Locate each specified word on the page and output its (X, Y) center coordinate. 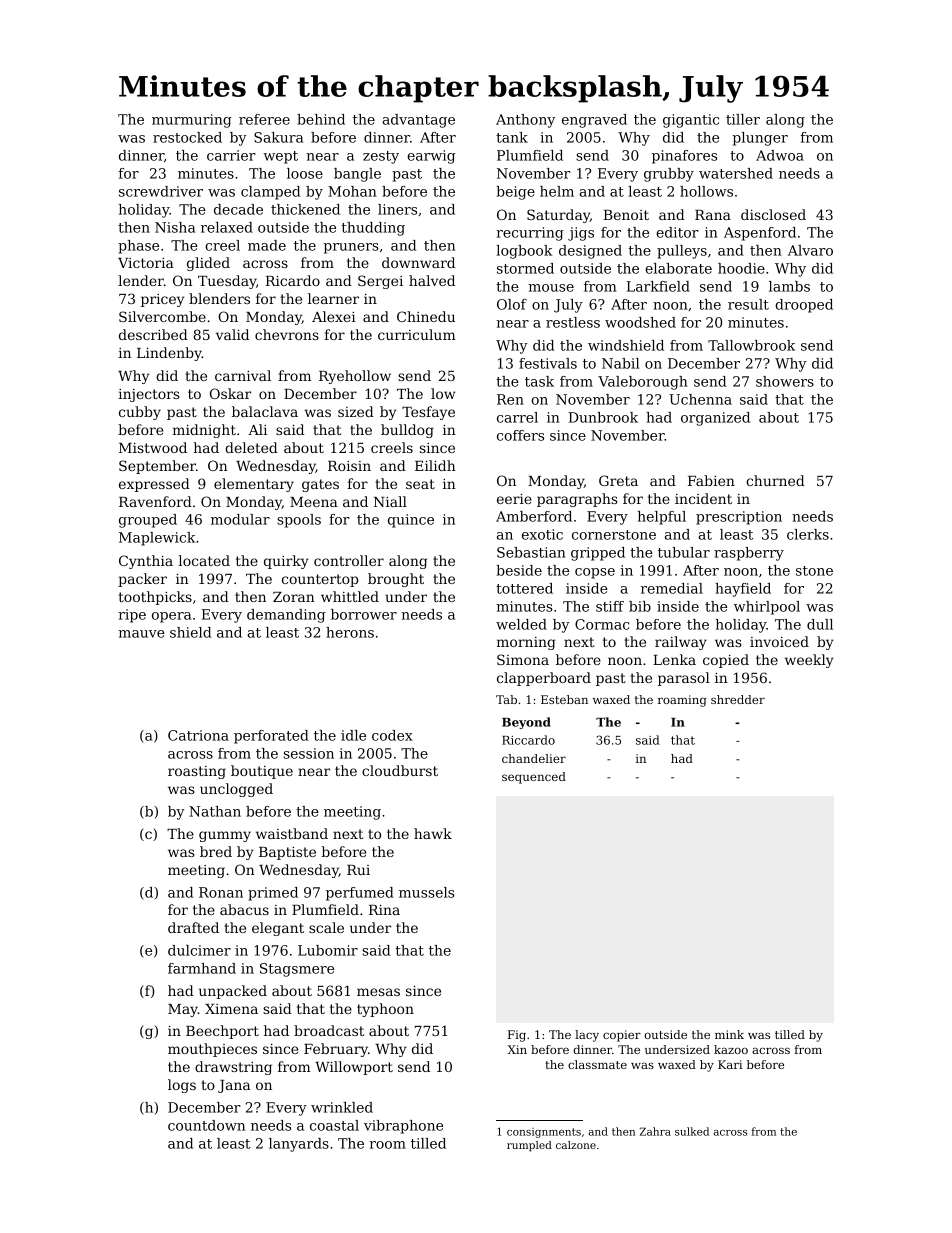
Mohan (352, 191)
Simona (523, 659)
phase (138, 247)
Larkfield (658, 286)
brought (396, 580)
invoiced (779, 641)
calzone (576, 1145)
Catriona (198, 735)
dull (820, 624)
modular (240, 519)
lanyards (299, 1145)
